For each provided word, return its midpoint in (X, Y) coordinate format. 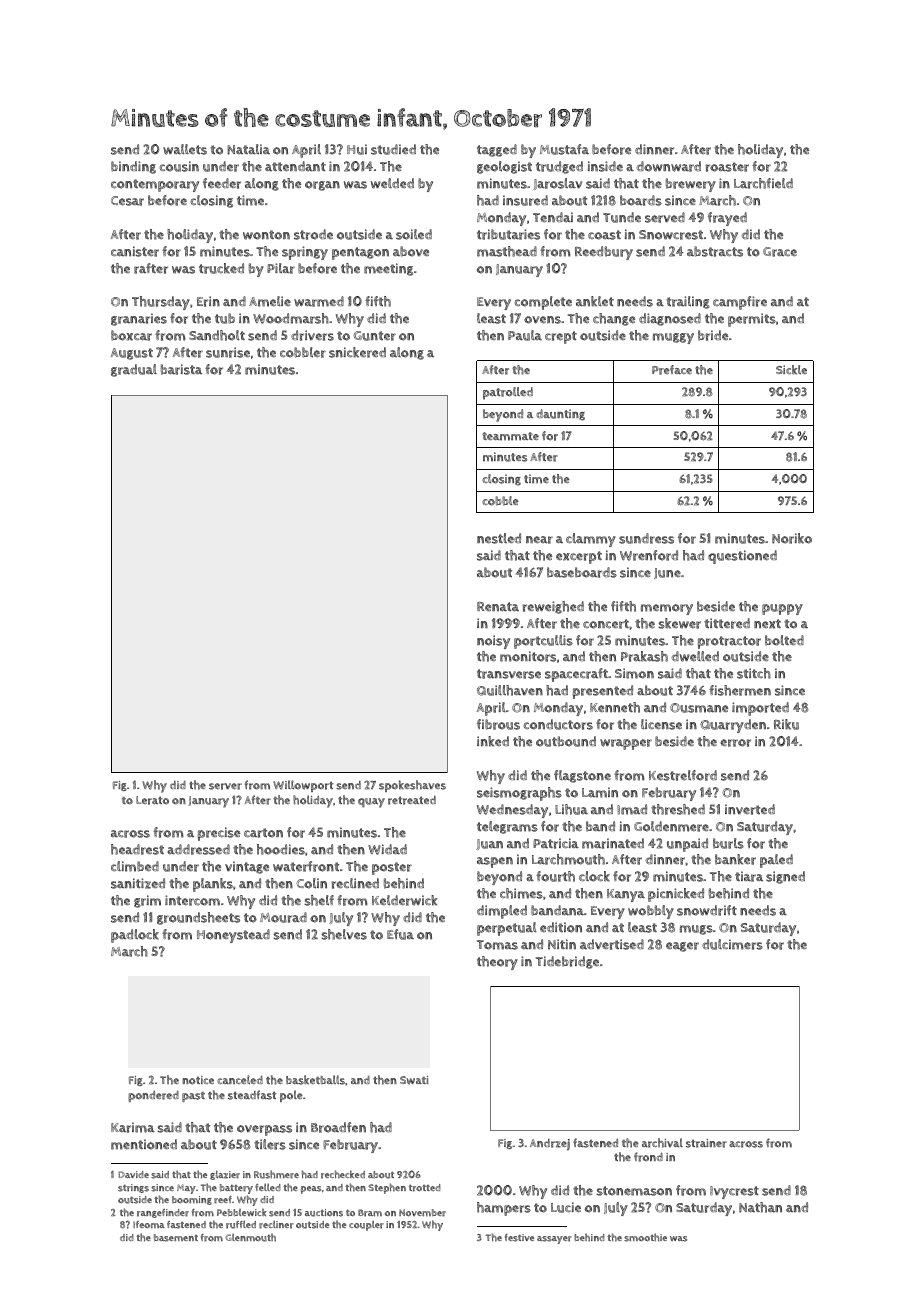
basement (176, 1238)
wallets (185, 149)
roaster (727, 167)
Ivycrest (734, 1192)
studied (393, 149)
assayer (554, 1240)
